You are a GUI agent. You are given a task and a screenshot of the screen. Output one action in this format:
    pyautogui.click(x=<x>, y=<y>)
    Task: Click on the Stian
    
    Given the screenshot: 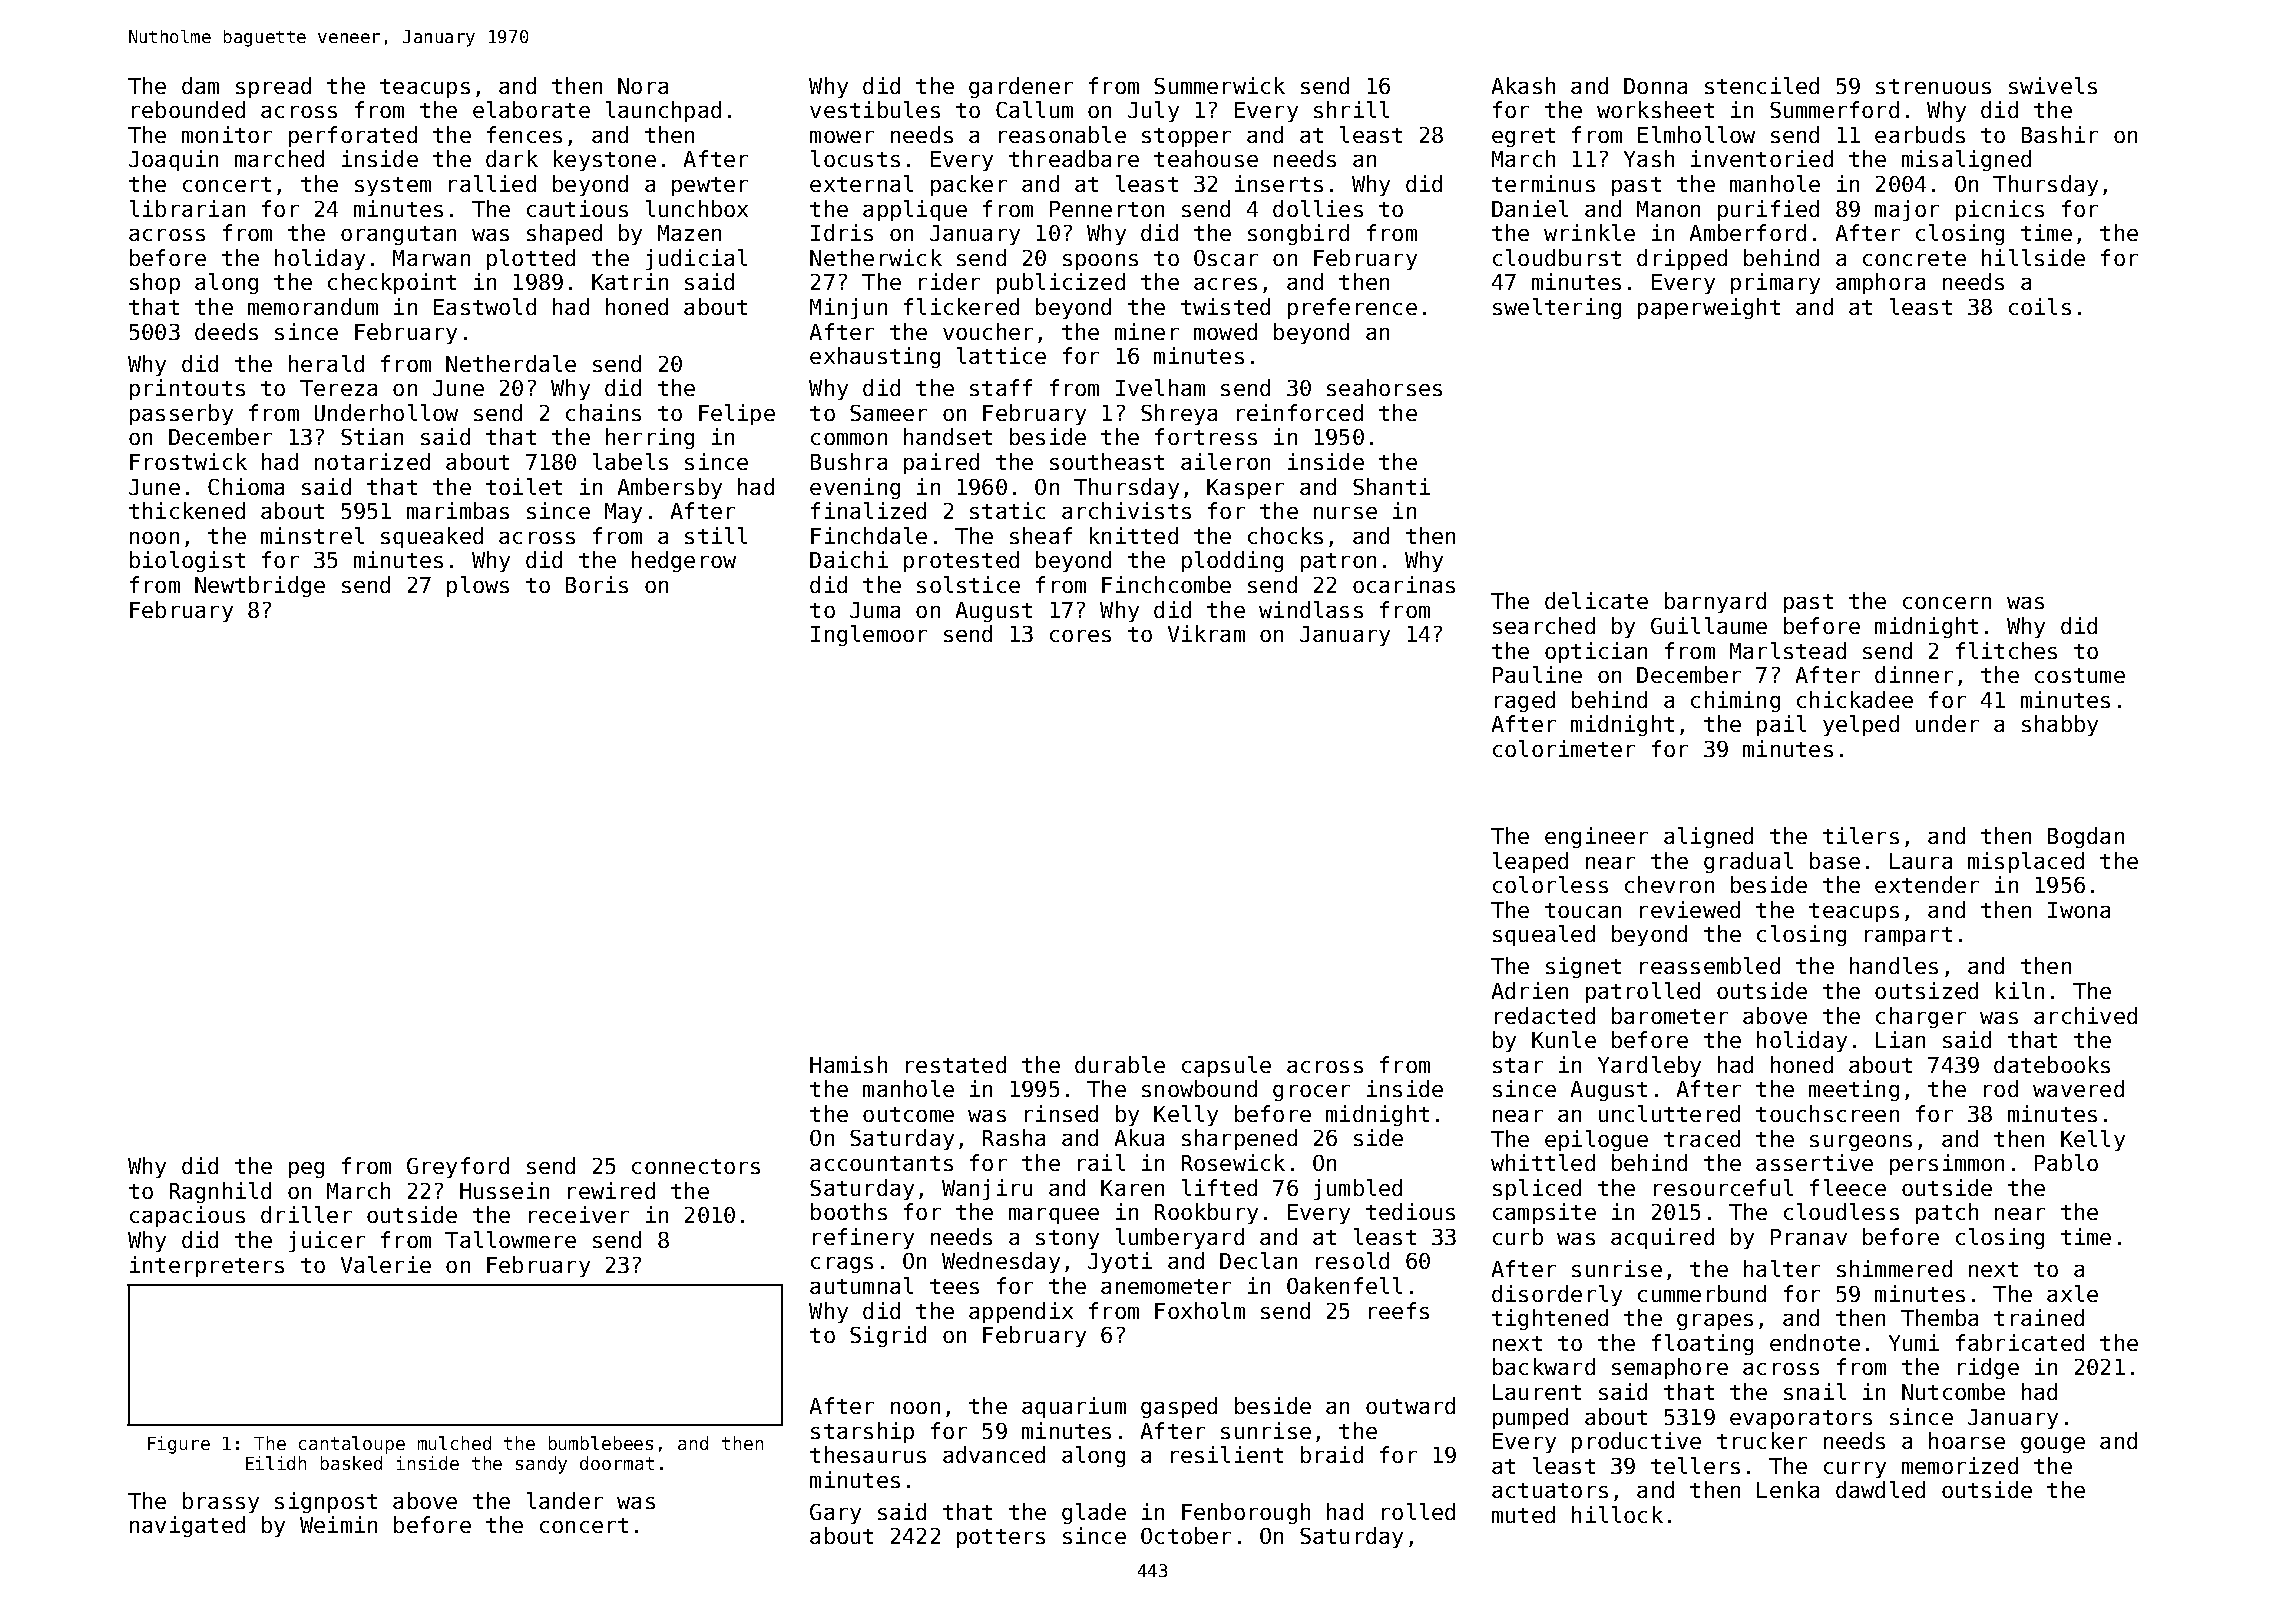 What is the action you would take?
    pyautogui.click(x=372, y=436)
